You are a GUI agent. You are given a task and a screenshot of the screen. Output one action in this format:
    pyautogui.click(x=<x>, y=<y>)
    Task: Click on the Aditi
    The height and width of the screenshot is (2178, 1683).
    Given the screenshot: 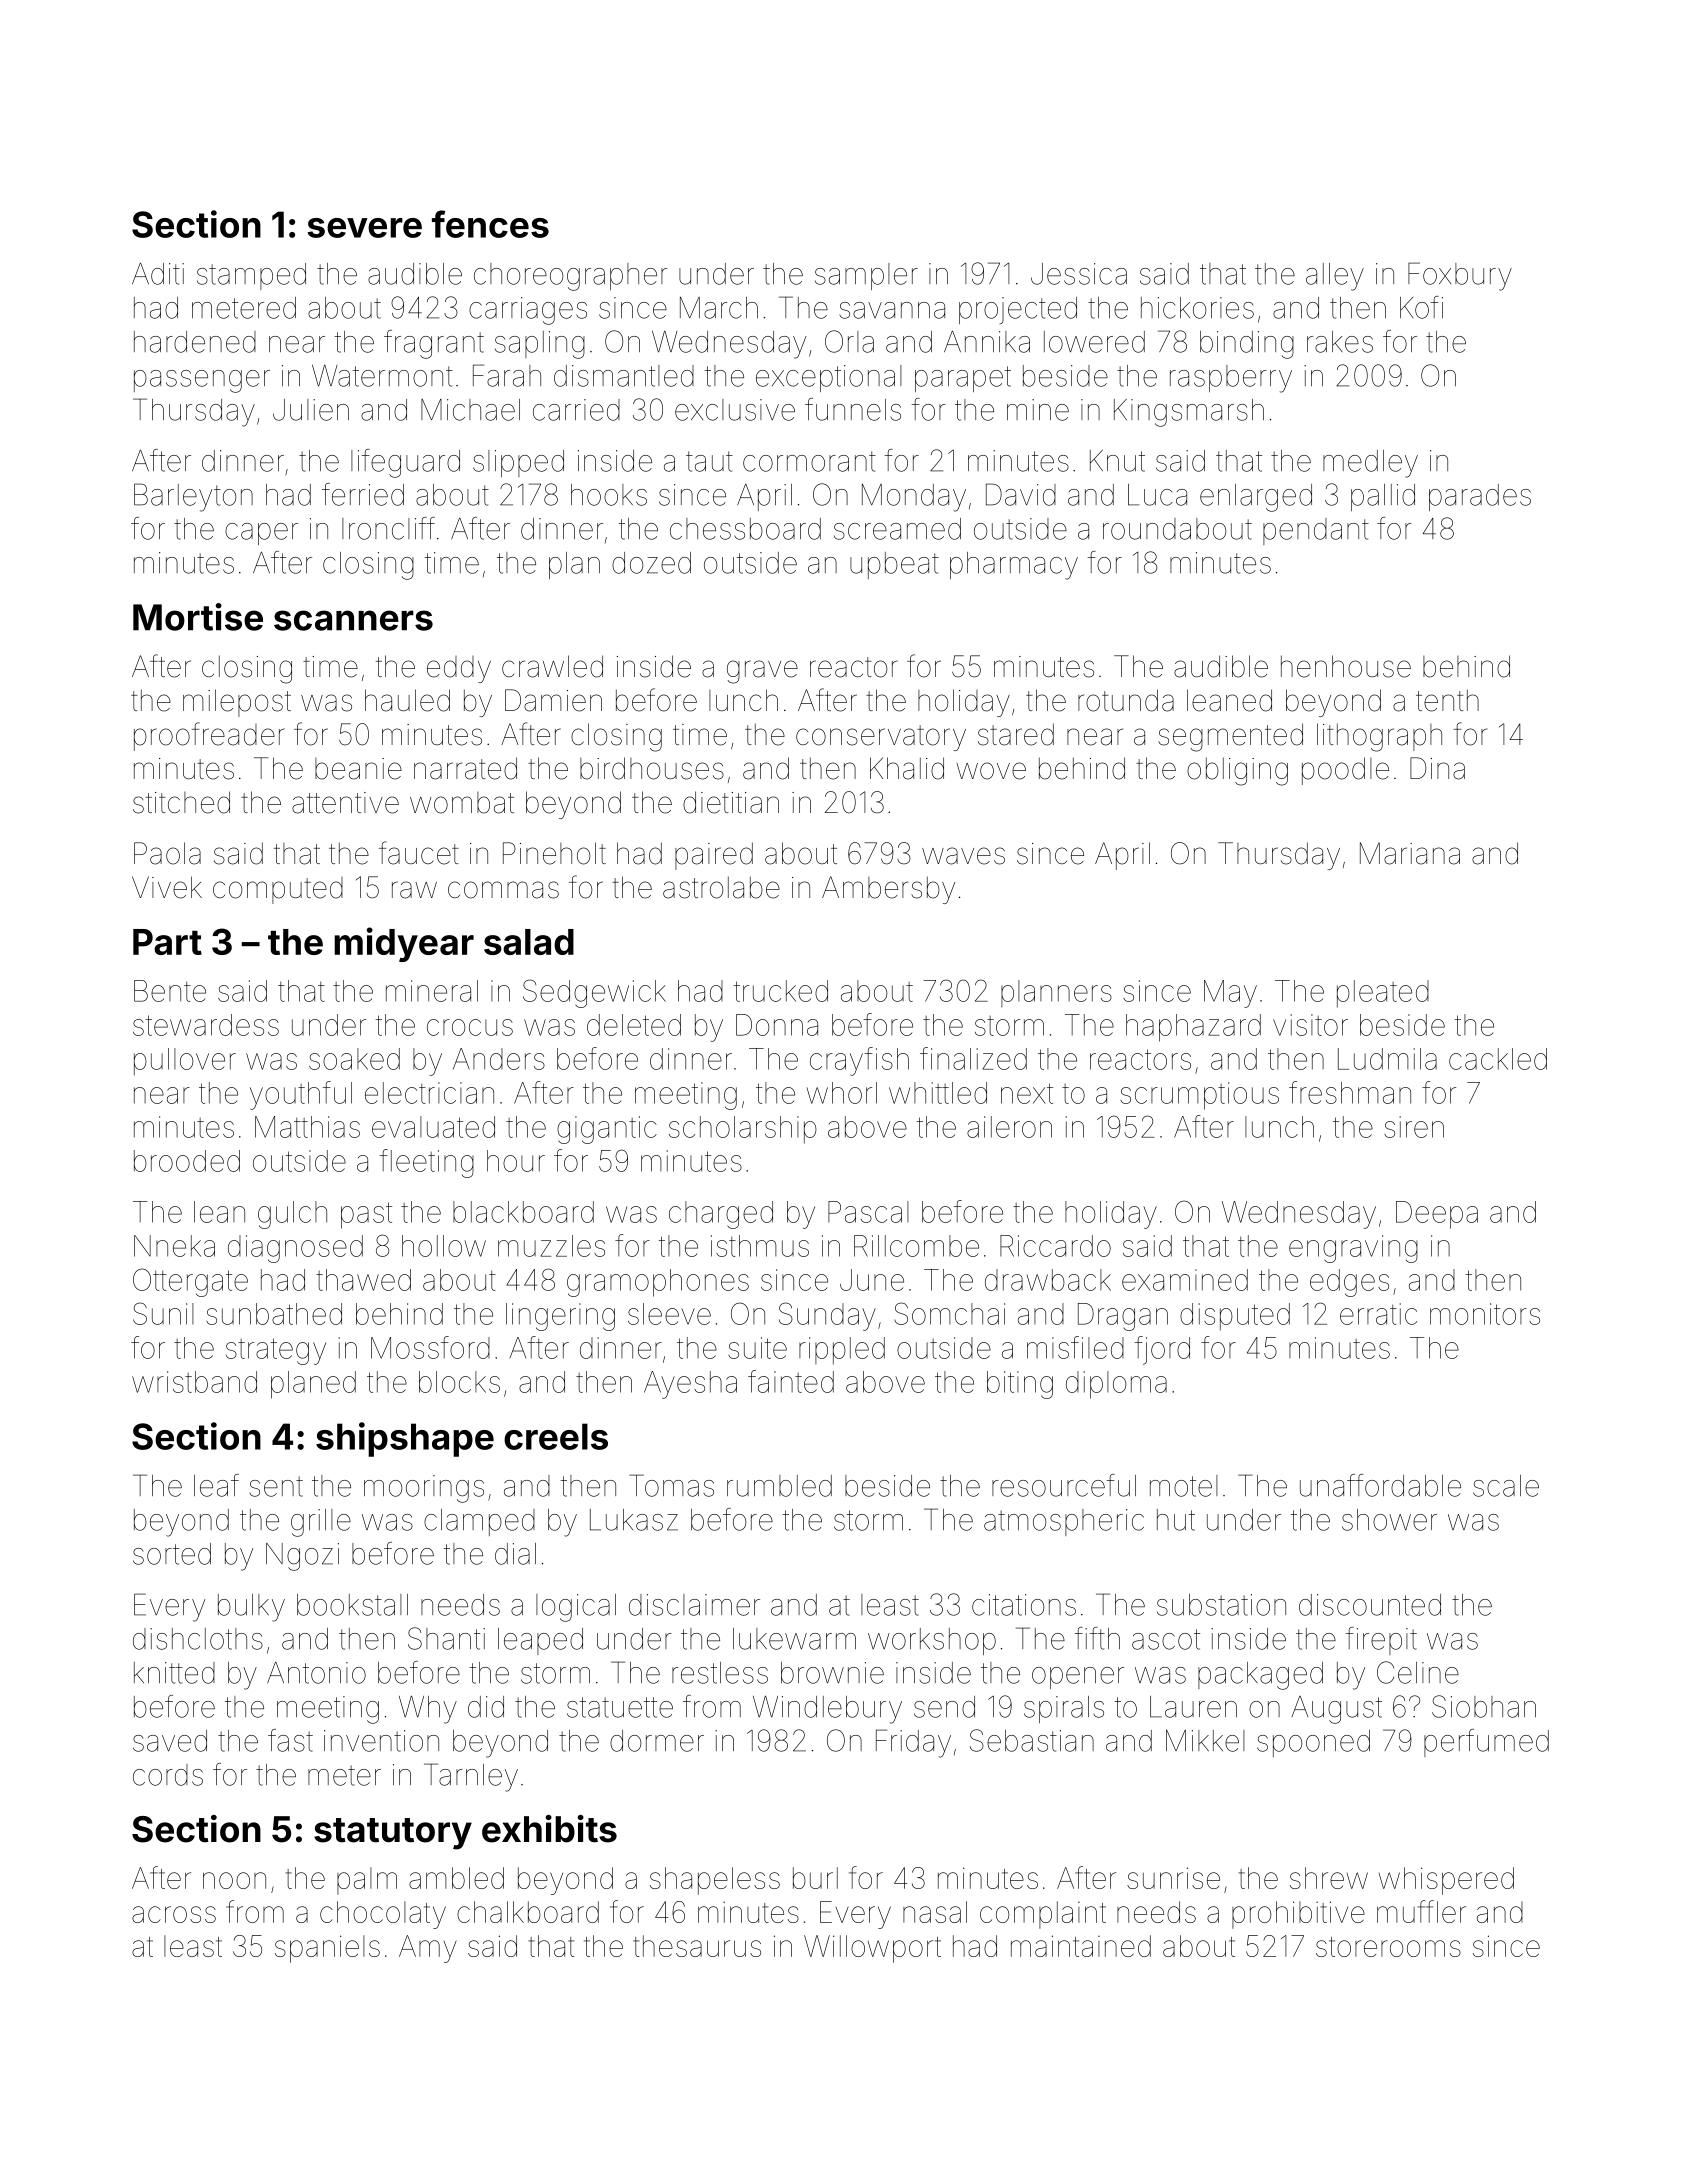 What is the action you would take?
    pyautogui.click(x=158, y=273)
